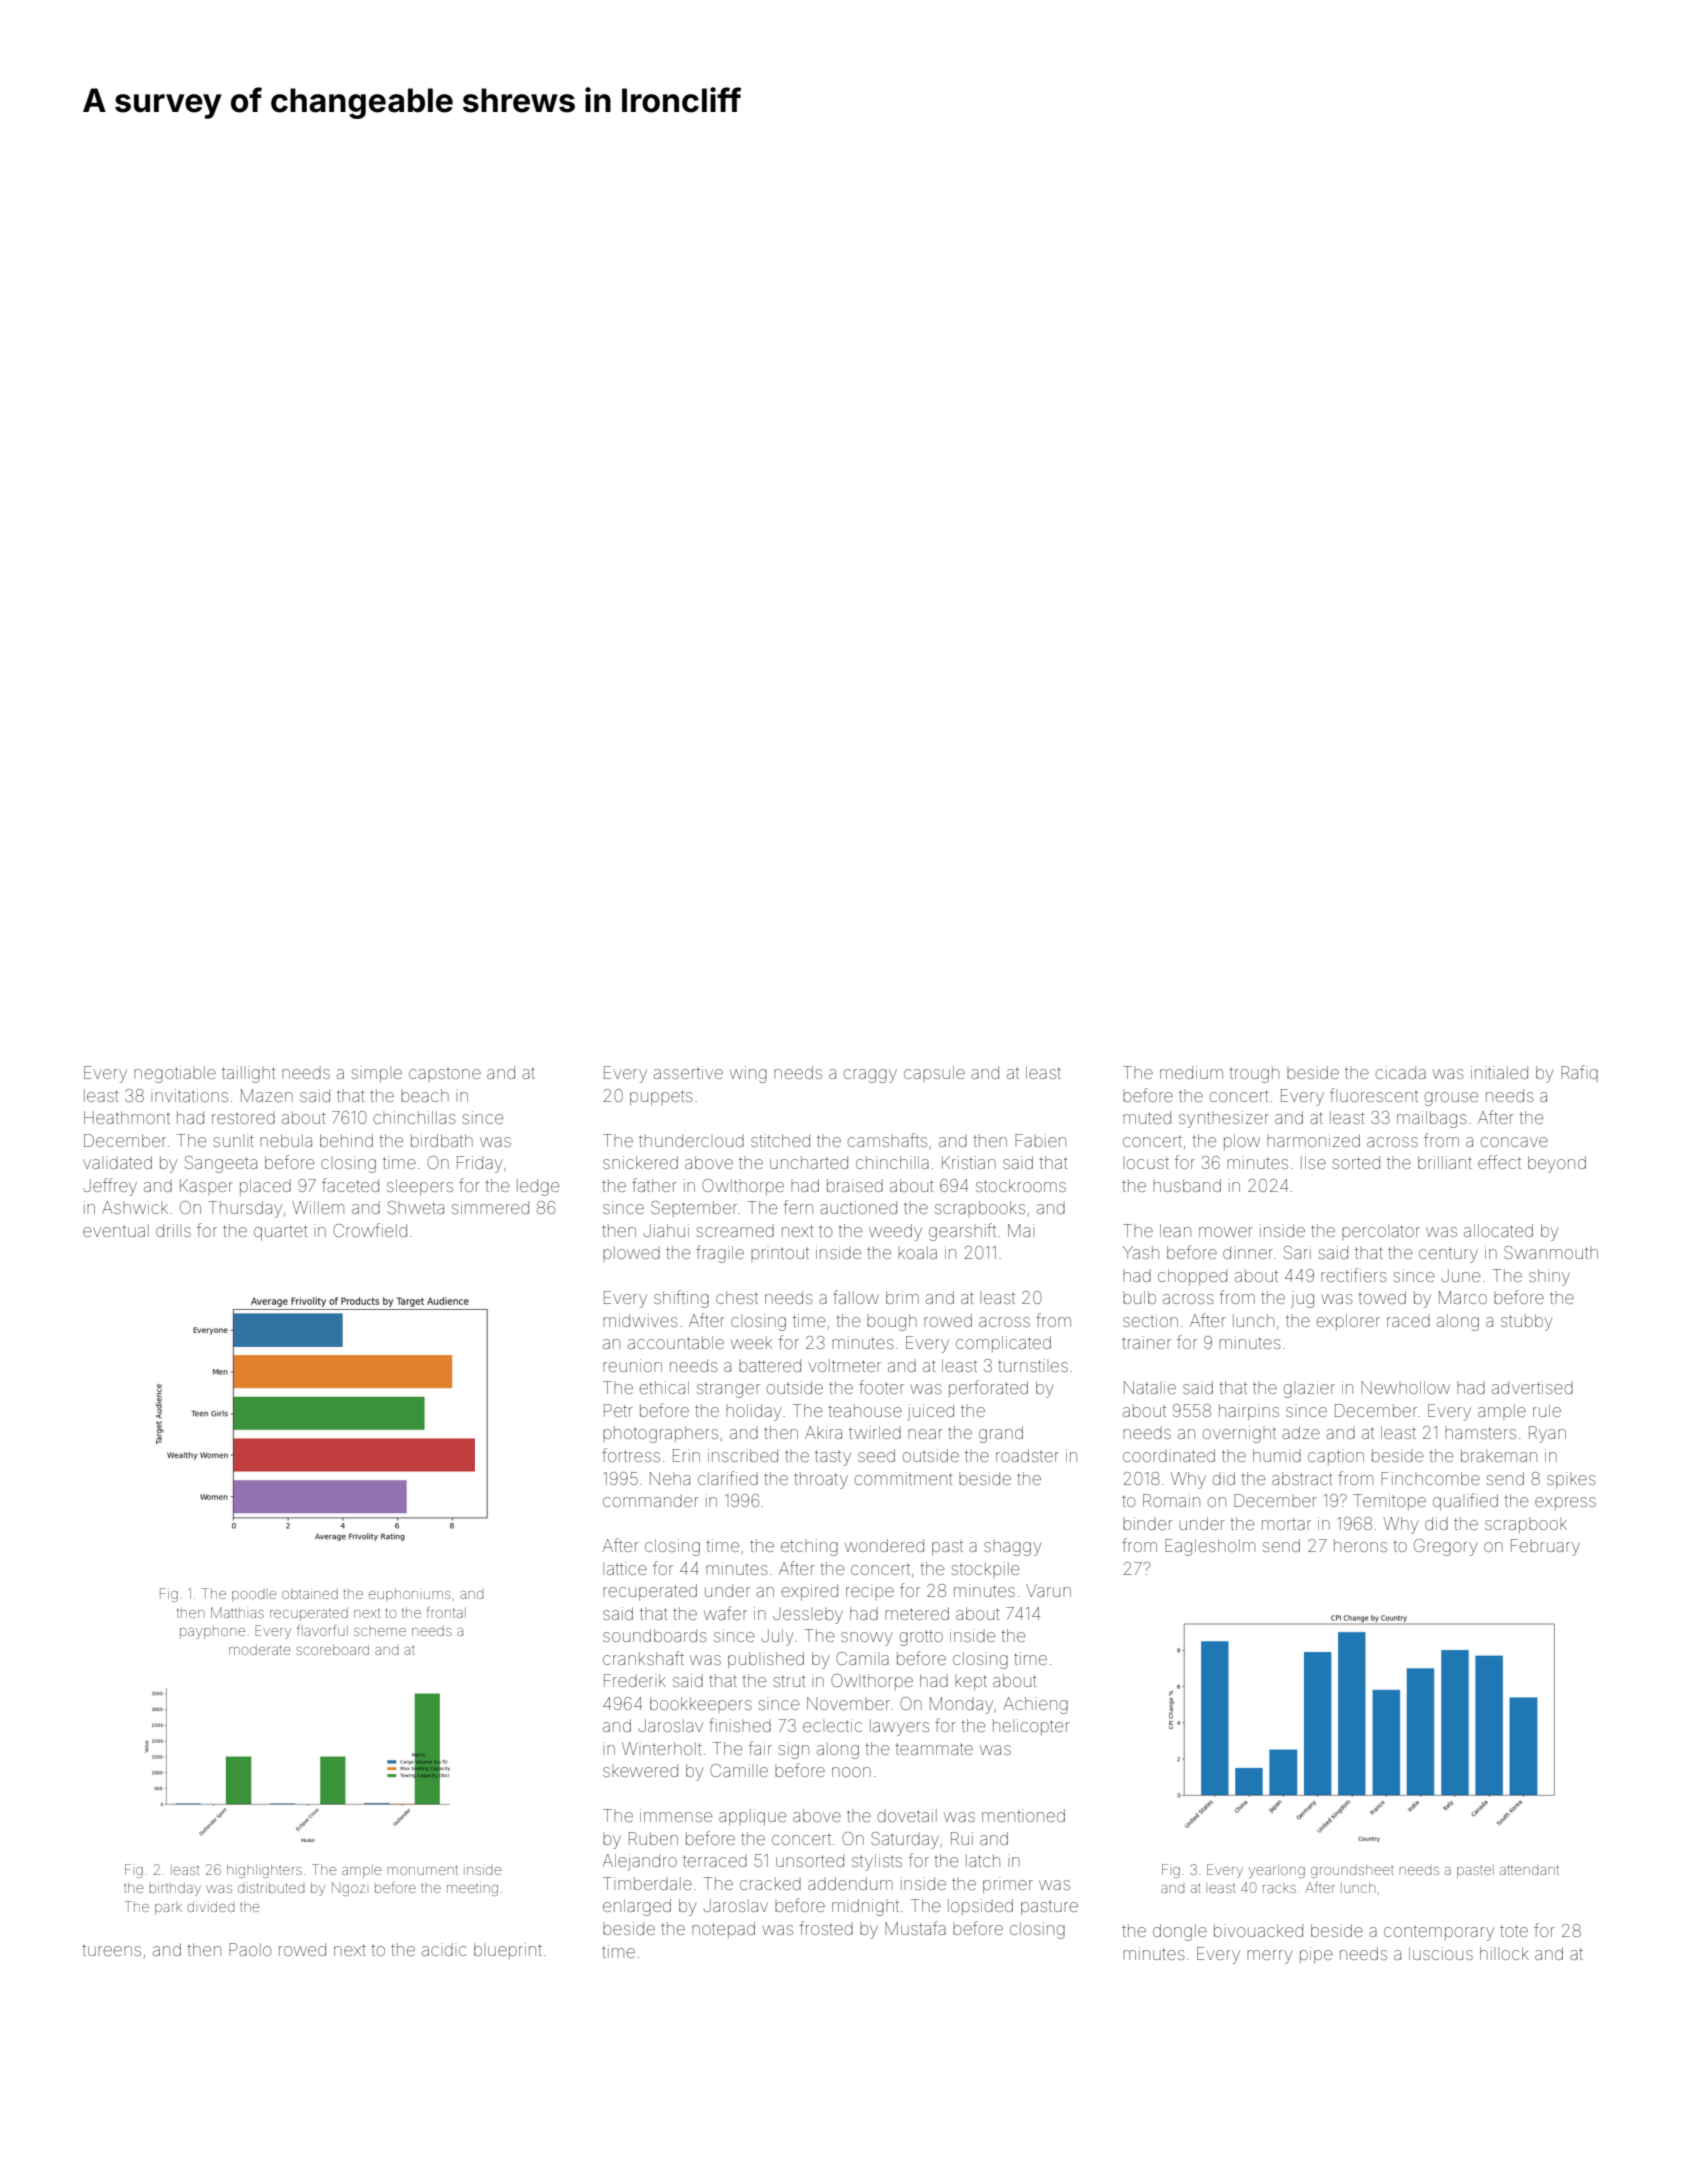 The width and height of the screenshot is (1683, 2178). What do you see at coordinates (899, 1727) in the screenshot?
I see `lawyers` at bounding box center [899, 1727].
